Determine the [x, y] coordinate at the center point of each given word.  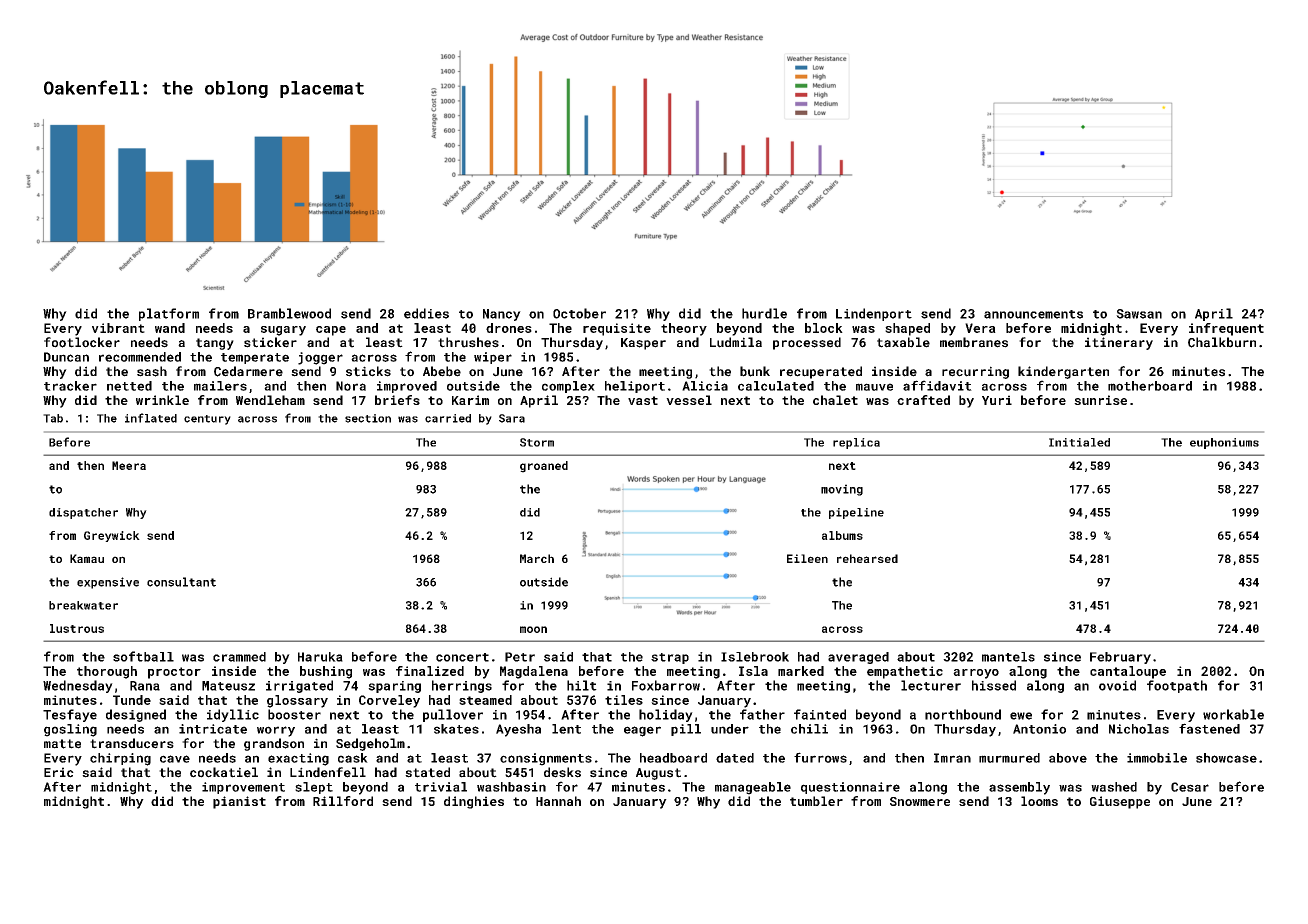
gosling [70, 730]
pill [686, 730]
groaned [544, 467]
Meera [129, 465]
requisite [617, 329]
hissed [994, 685]
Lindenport [874, 314]
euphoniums [1224, 443]
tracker [70, 386]
